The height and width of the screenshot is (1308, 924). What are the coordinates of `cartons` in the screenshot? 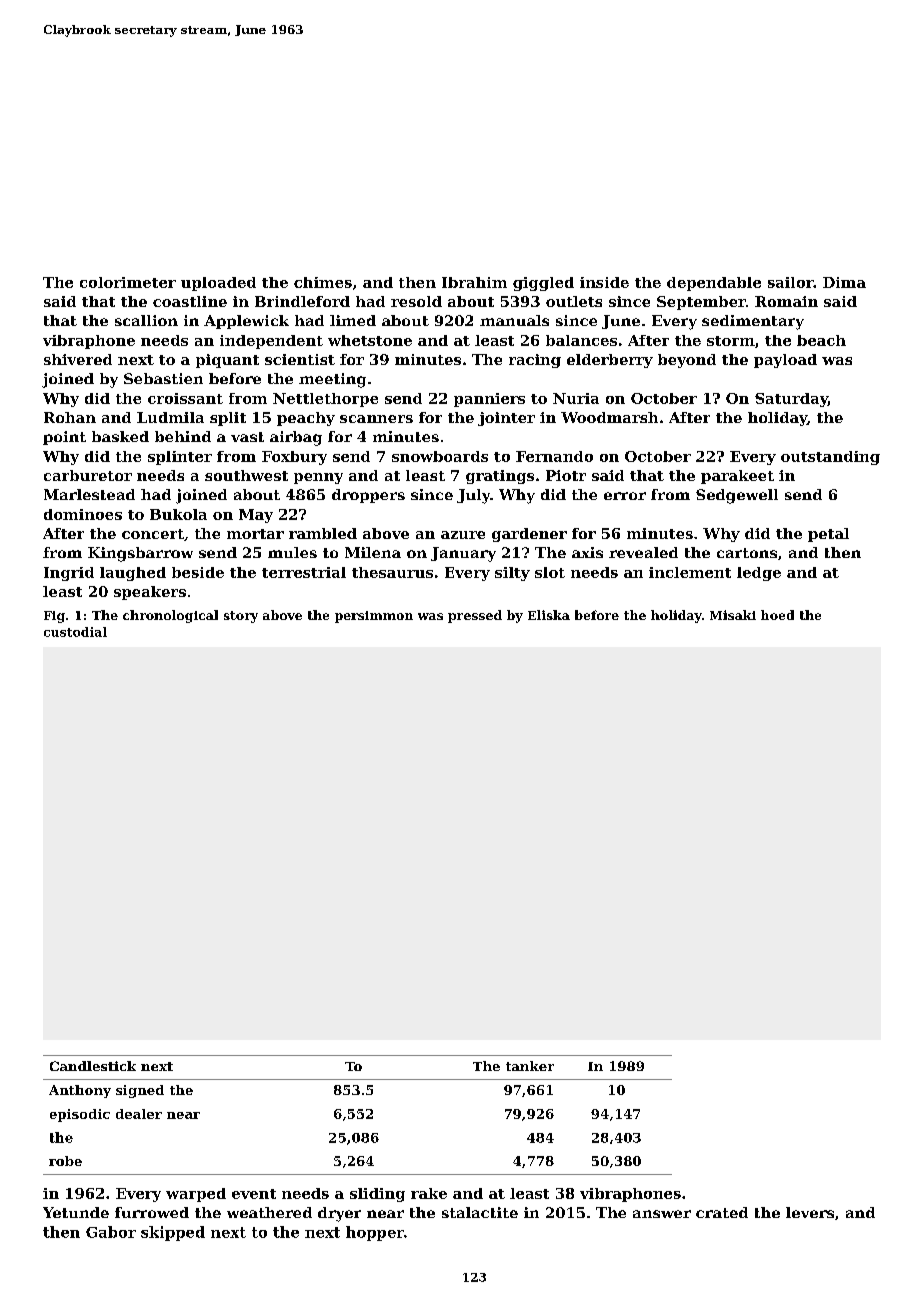 It's located at (747, 553).
